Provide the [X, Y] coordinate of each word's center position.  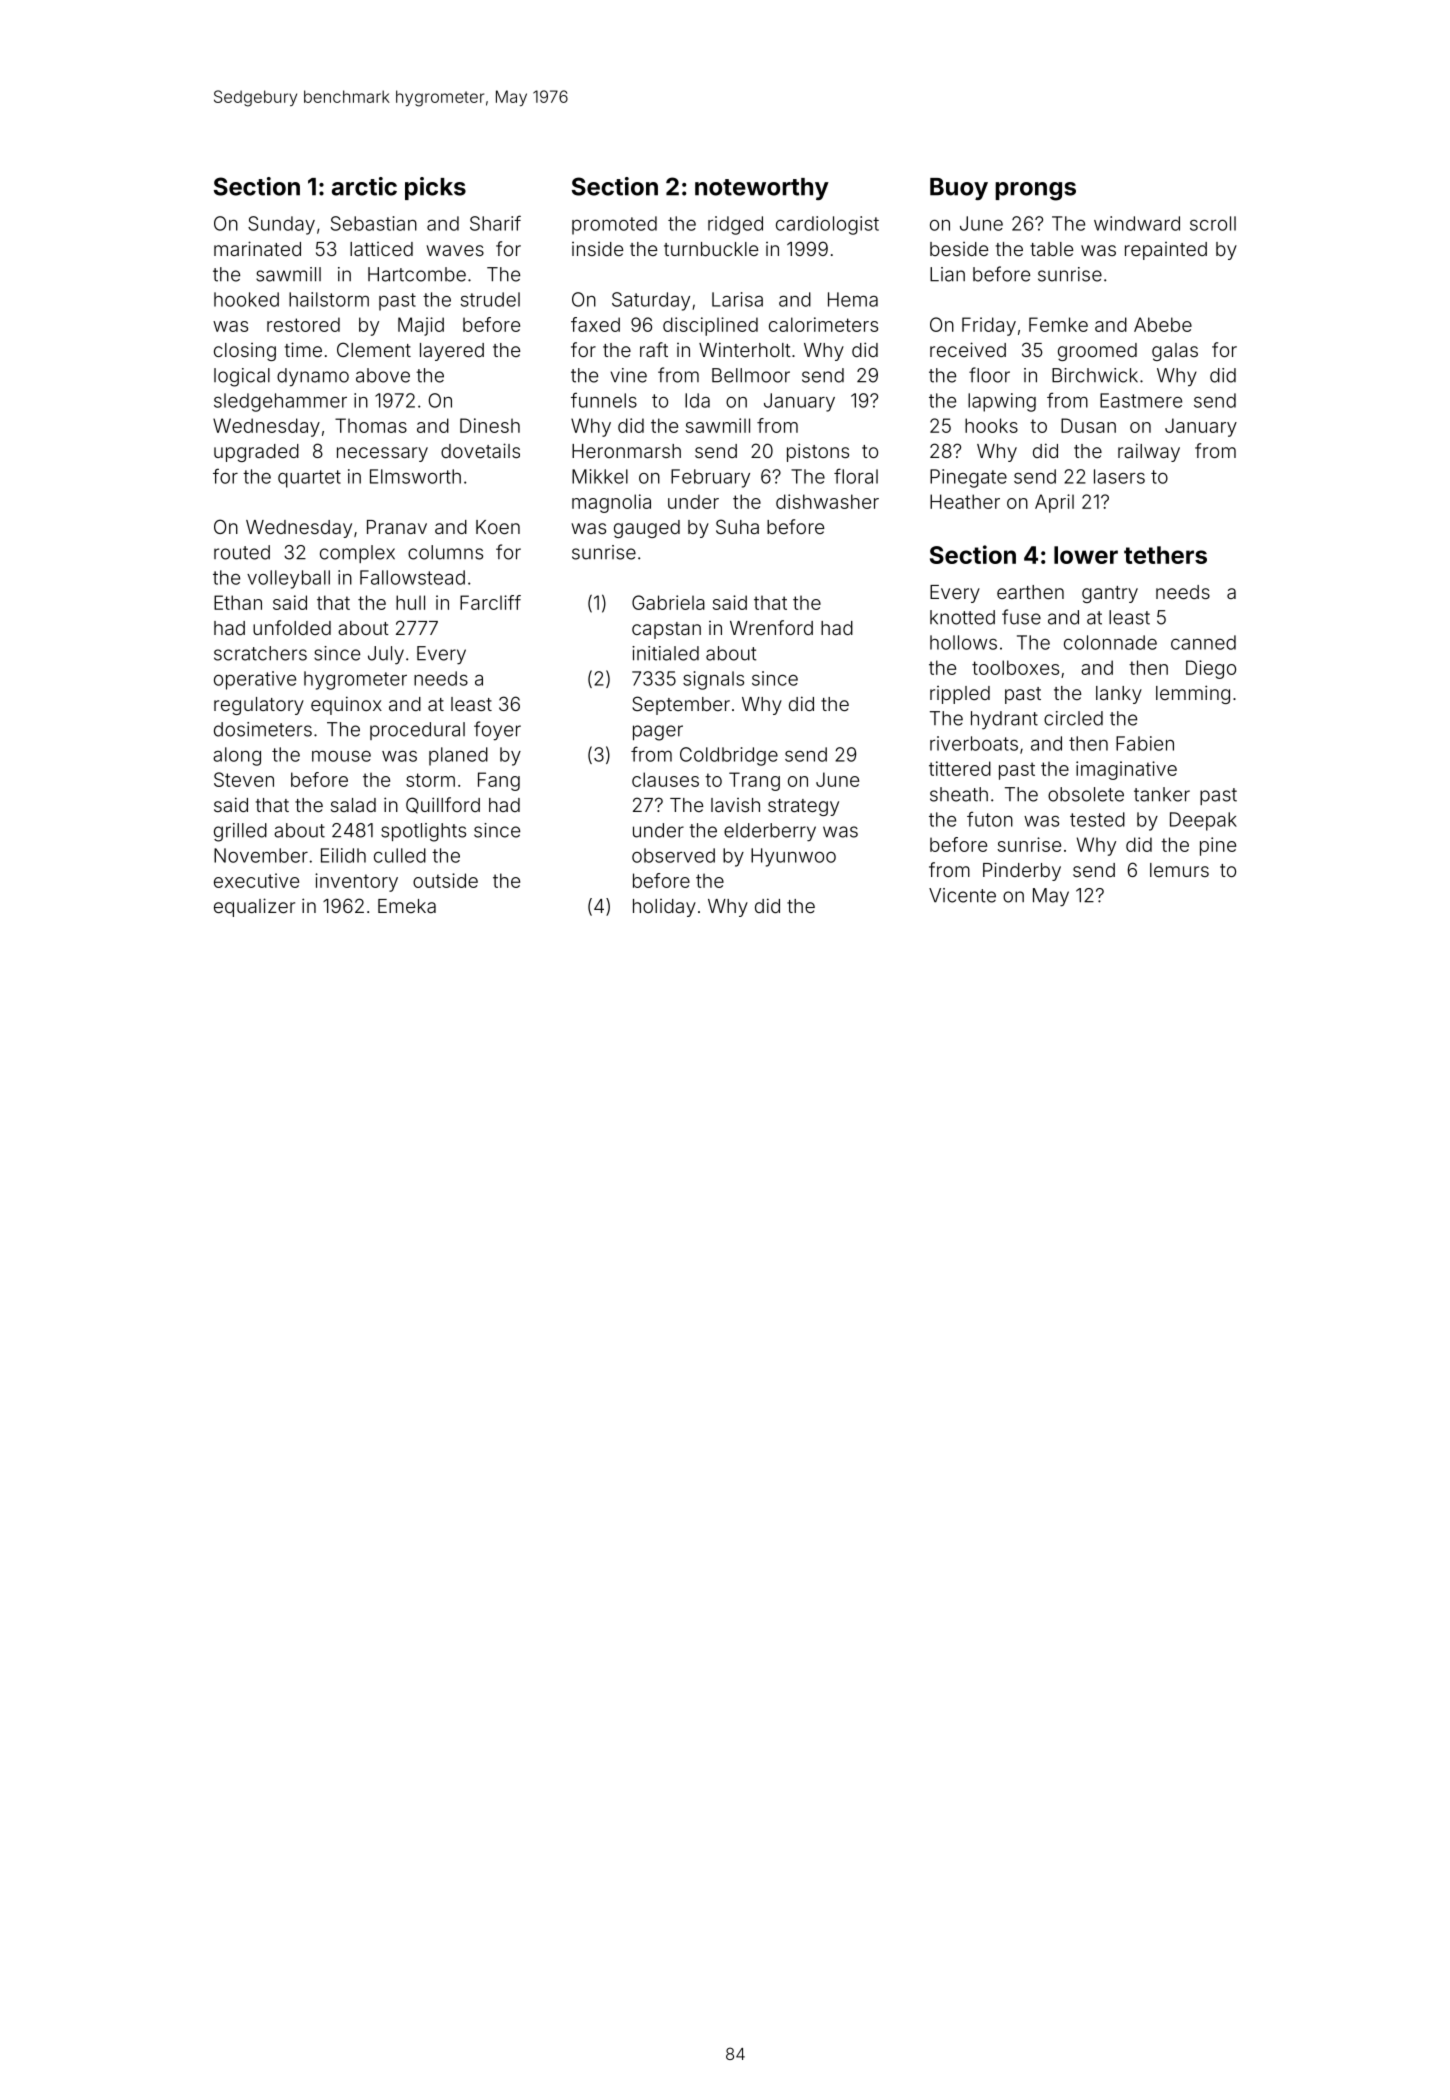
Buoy [959, 189]
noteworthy [762, 189]
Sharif [495, 223]
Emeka [407, 906]
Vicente [962, 895]
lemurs [1179, 870]
